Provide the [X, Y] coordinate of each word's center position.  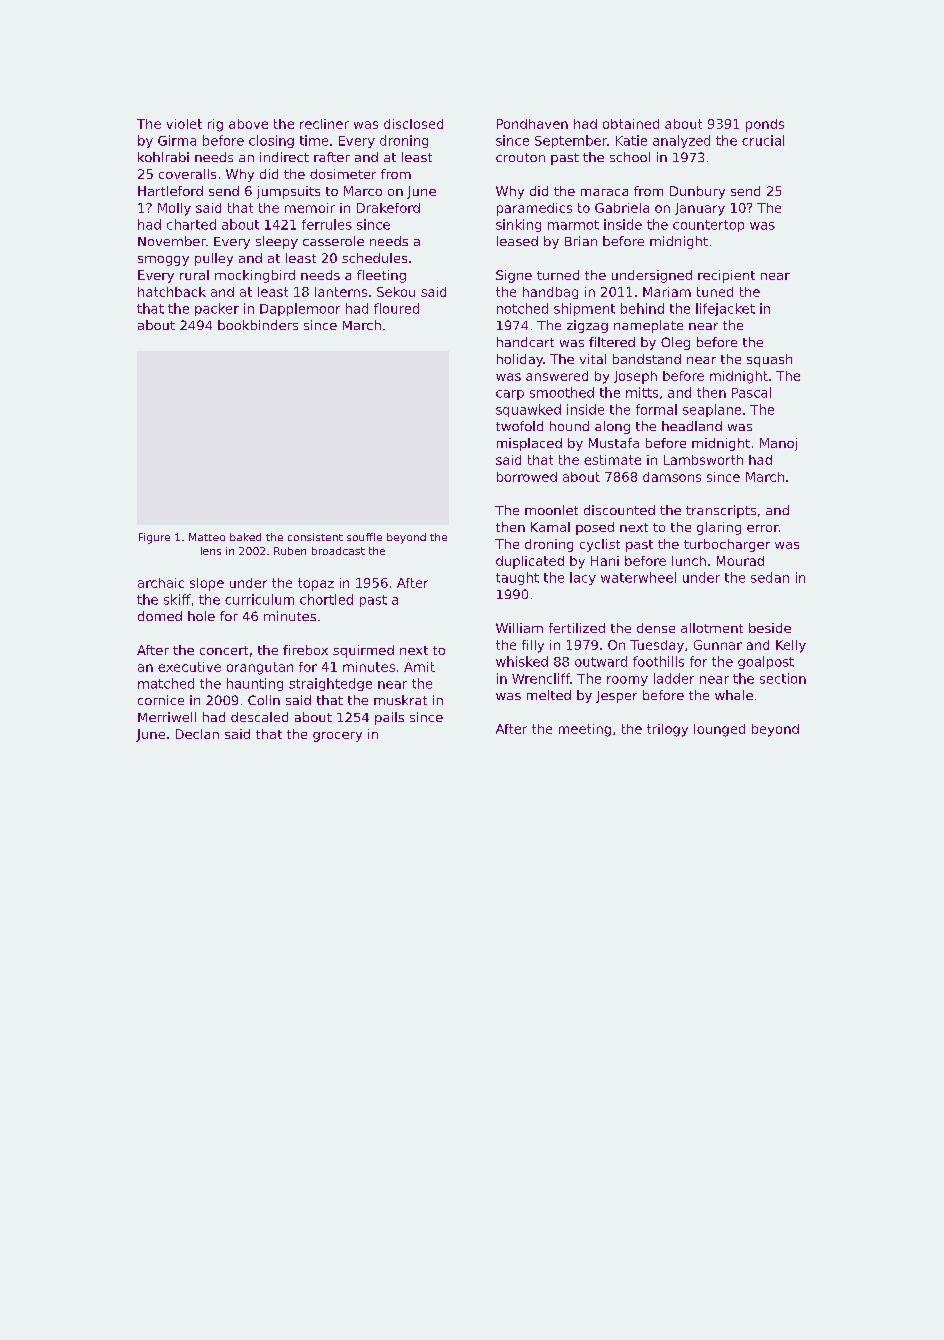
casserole [333, 241]
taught [517, 578]
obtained [631, 124]
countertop [708, 226]
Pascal [751, 392]
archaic [161, 583]
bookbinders [258, 325]
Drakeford [388, 208]
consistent [315, 537]
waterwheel [638, 577]
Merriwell [167, 717]
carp [510, 395]
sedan [770, 577]
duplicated [530, 562]
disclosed [413, 124]
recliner [324, 124]
